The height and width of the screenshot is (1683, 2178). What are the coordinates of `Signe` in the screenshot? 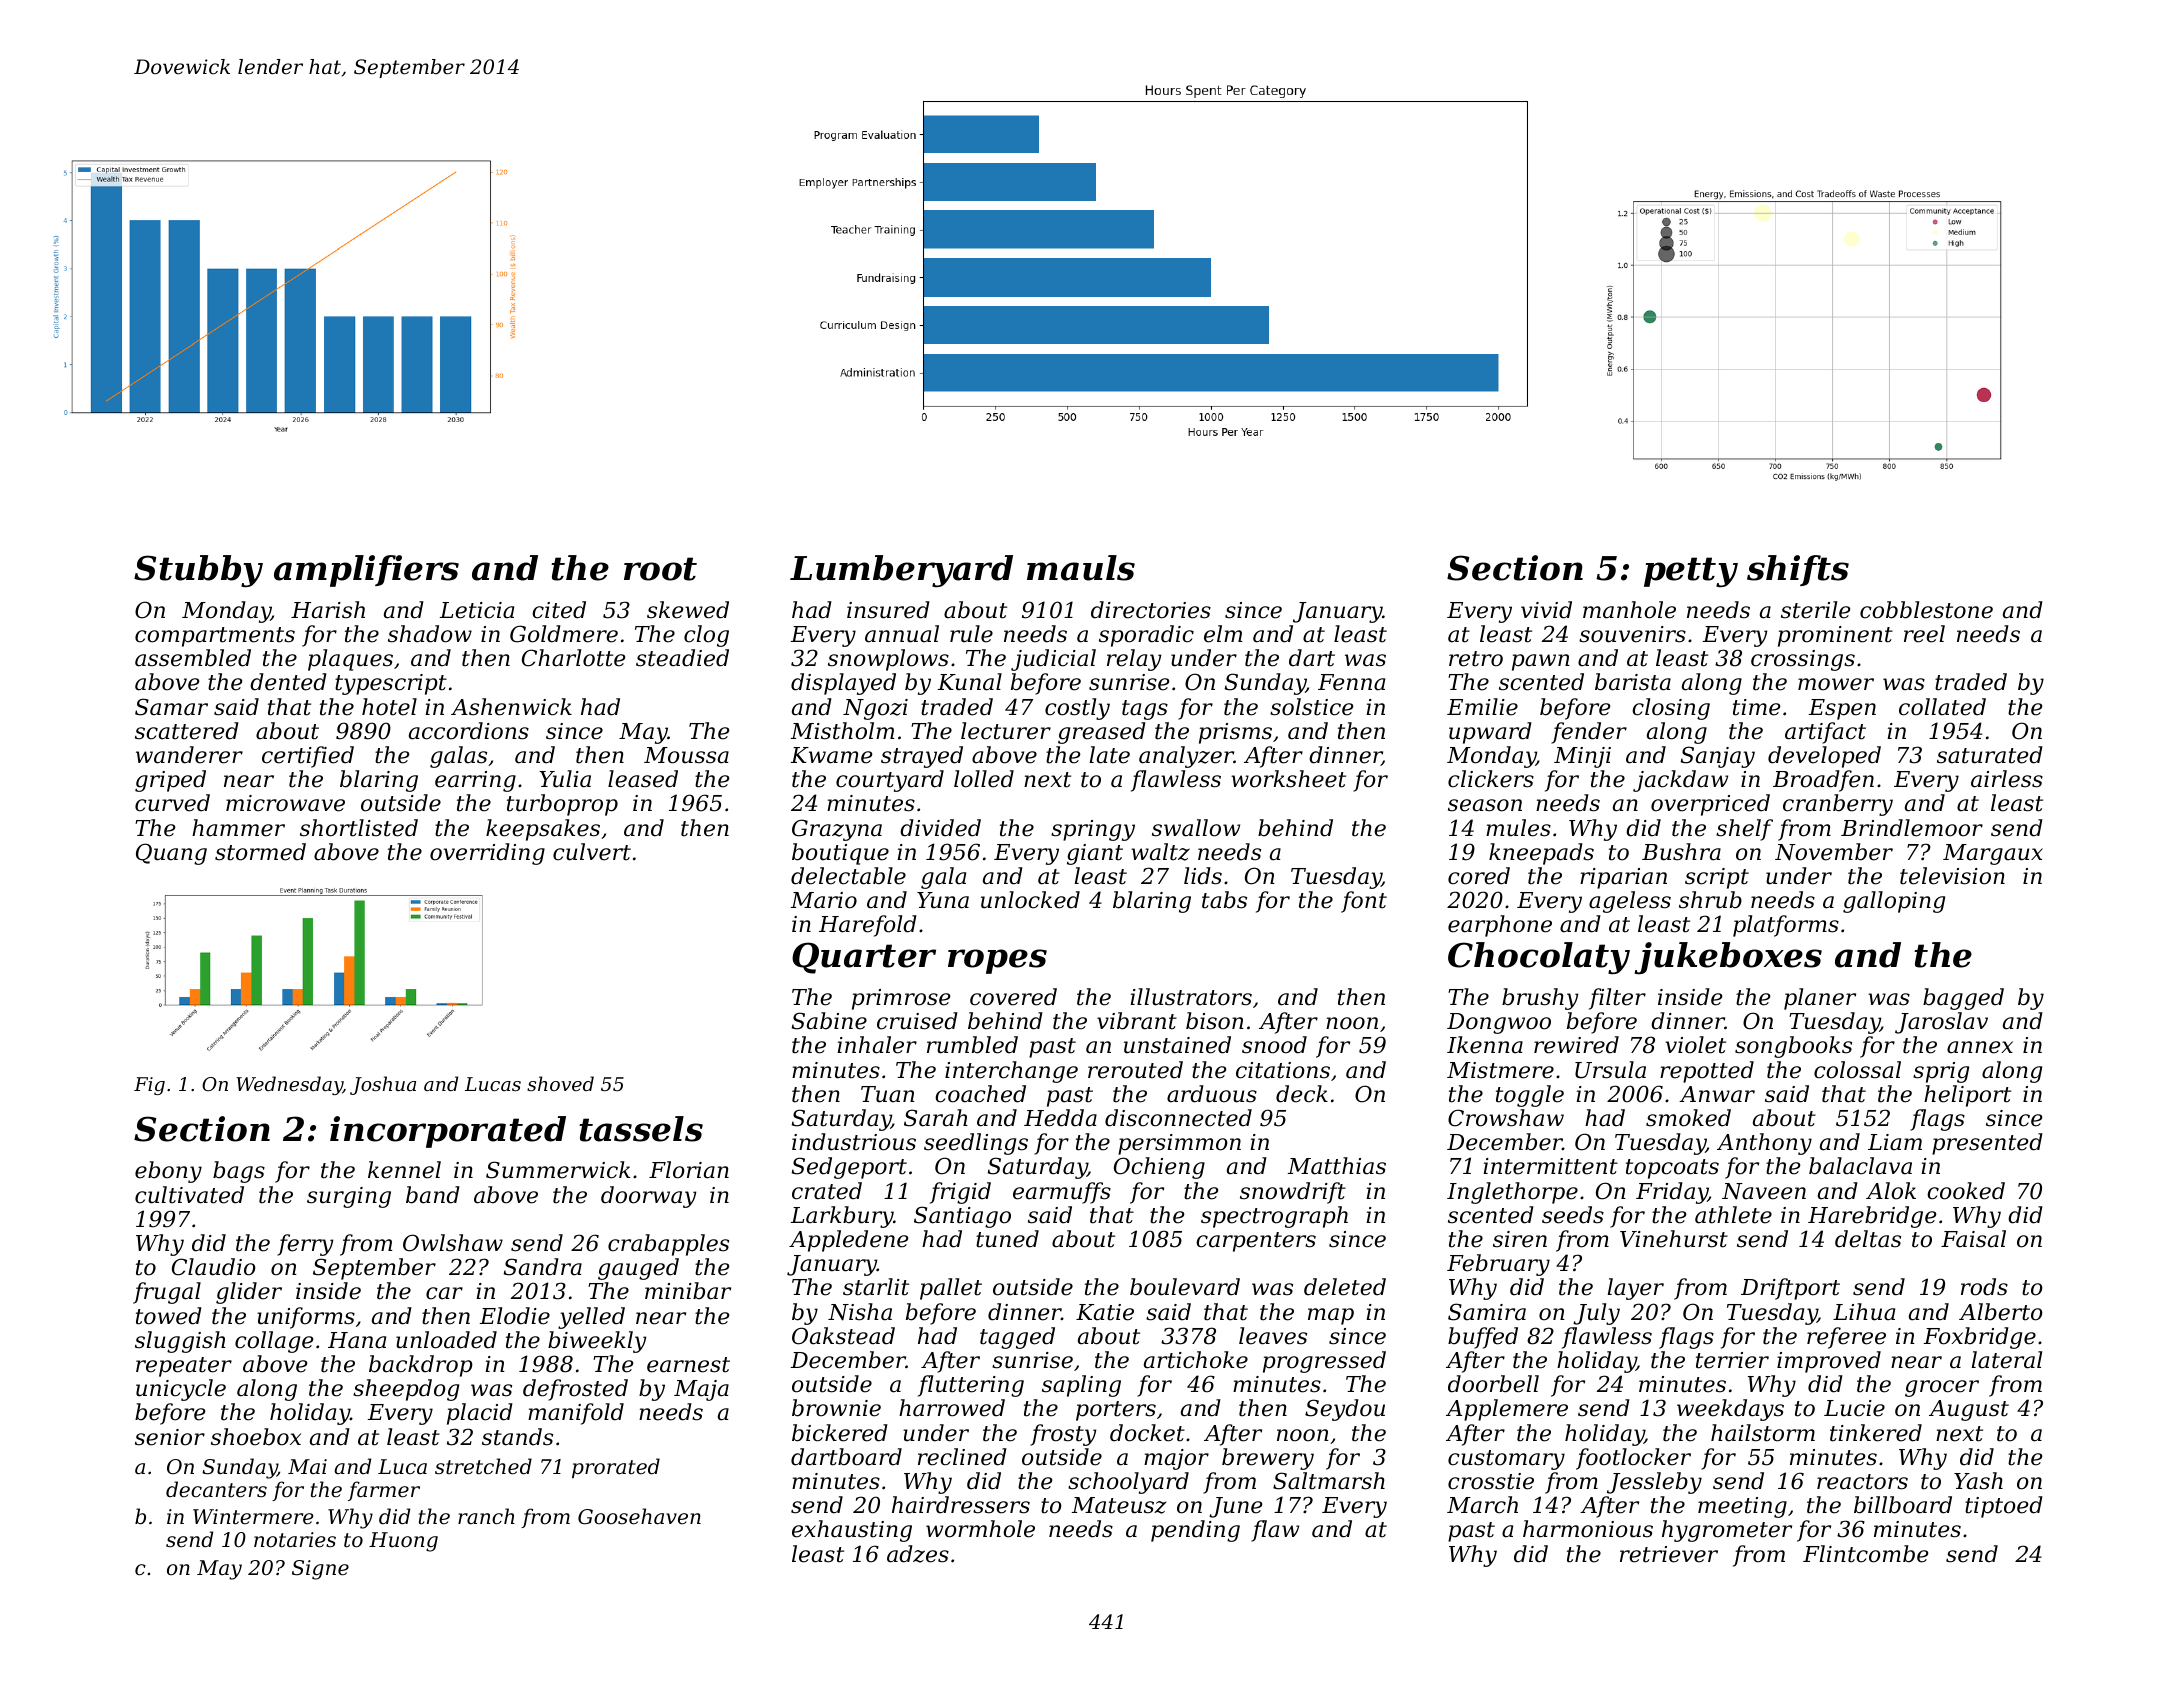 It's located at (320, 1570).
